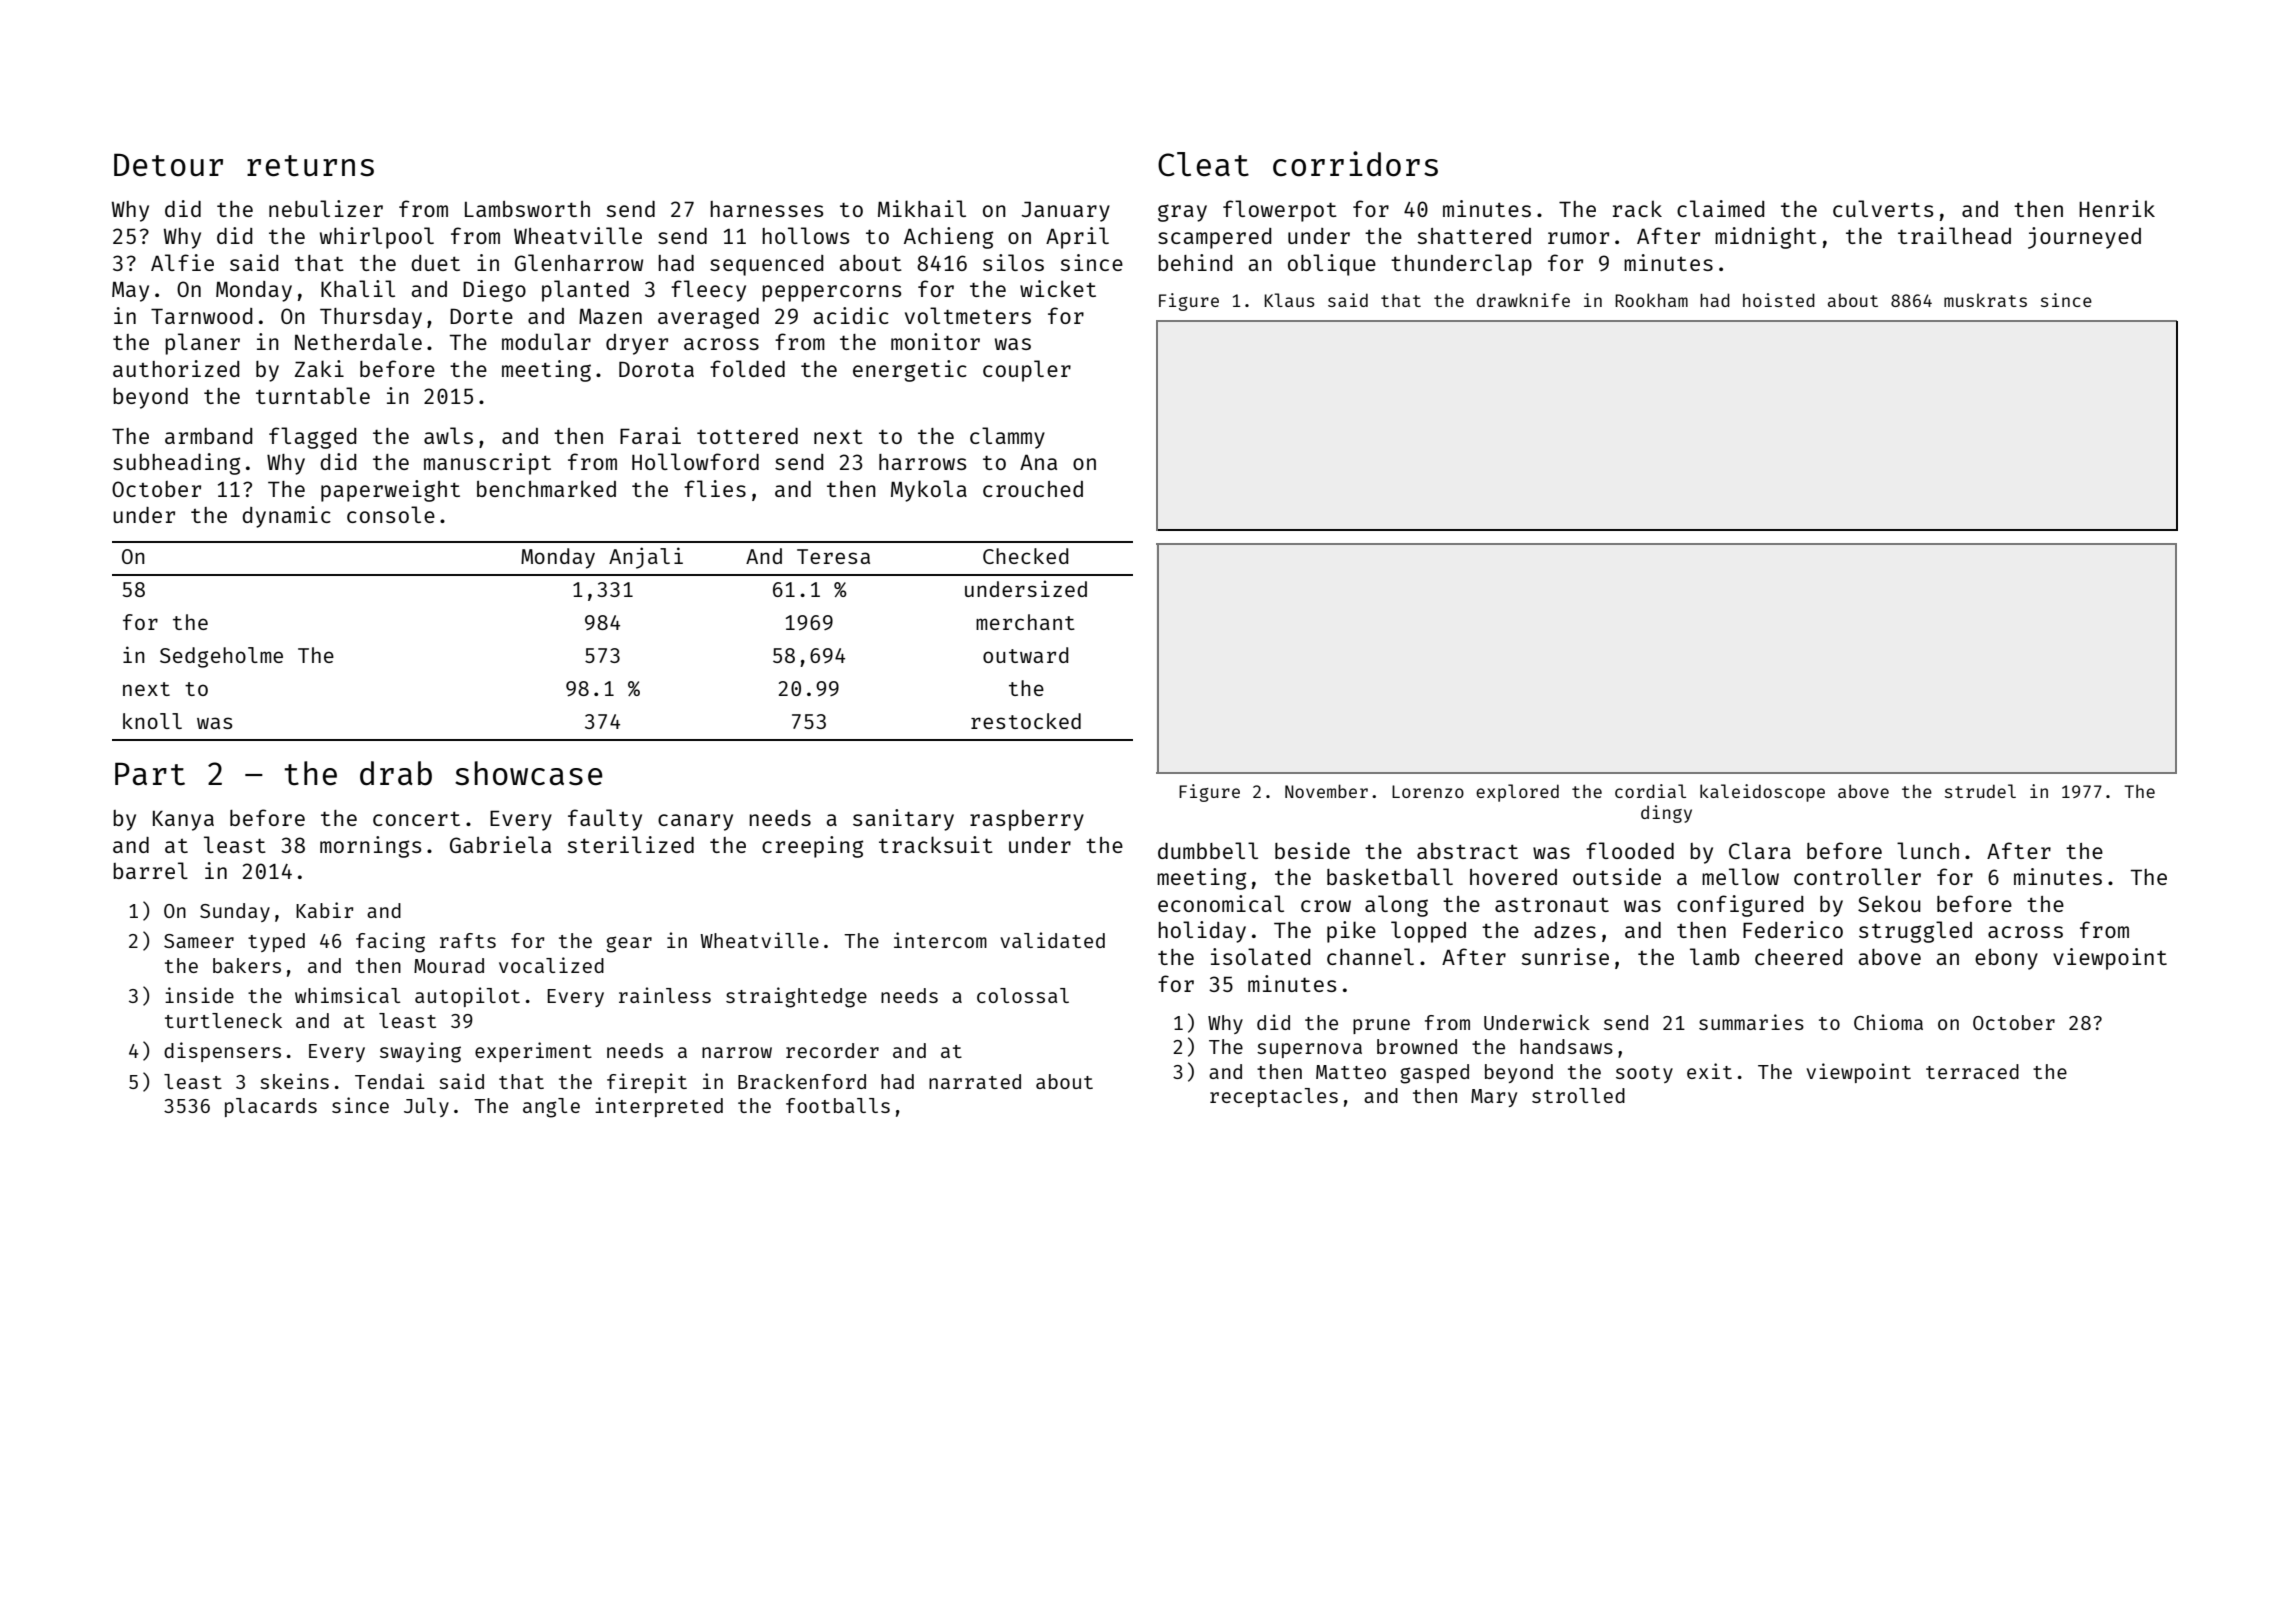 Image resolution: width=2289 pixels, height=1619 pixels. I want to click on barrel, so click(150, 870).
